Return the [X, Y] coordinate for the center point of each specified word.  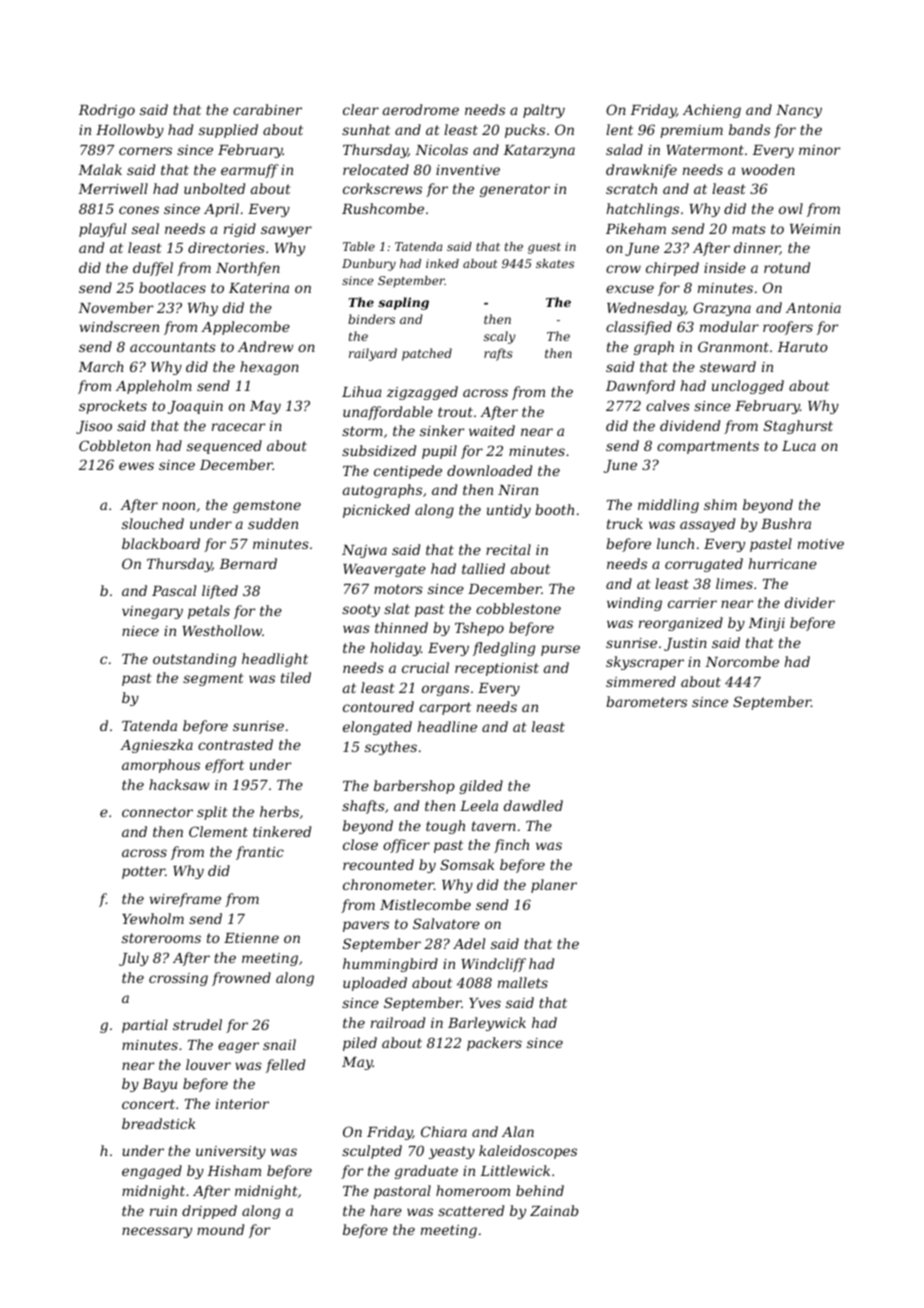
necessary [157, 1232]
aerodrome [421, 109]
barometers [646, 701]
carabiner [267, 109]
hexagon [269, 368]
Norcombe [742, 661]
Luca [799, 446]
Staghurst [798, 427]
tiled [296, 677]
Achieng [712, 111]
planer [554, 886]
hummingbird [390, 965]
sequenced [224, 447]
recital [508, 549]
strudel [197, 1024]
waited [492, 430]
